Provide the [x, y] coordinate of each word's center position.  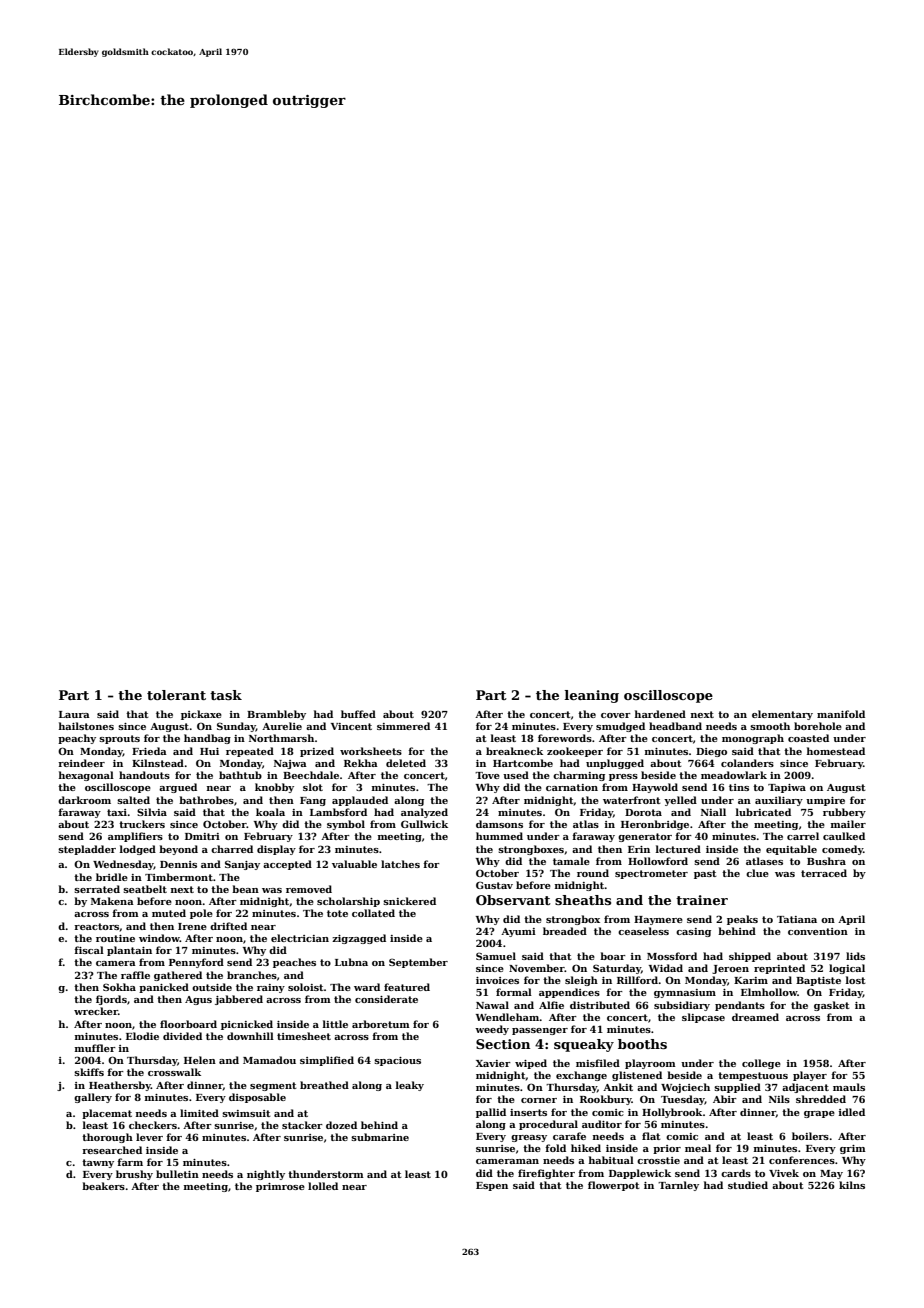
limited [199, 1113]
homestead [836, 751]
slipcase [703, 1018]
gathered [178, 976]
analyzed [424, 813]
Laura [74, 714]
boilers [810, 1136]
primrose [280, 1187]
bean [245, 889]
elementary [782, 715]
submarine [380, 1137]
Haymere [658, 920]
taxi [117, 812]
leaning [592, 696]
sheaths [583, 900]
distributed [600, 1005]
